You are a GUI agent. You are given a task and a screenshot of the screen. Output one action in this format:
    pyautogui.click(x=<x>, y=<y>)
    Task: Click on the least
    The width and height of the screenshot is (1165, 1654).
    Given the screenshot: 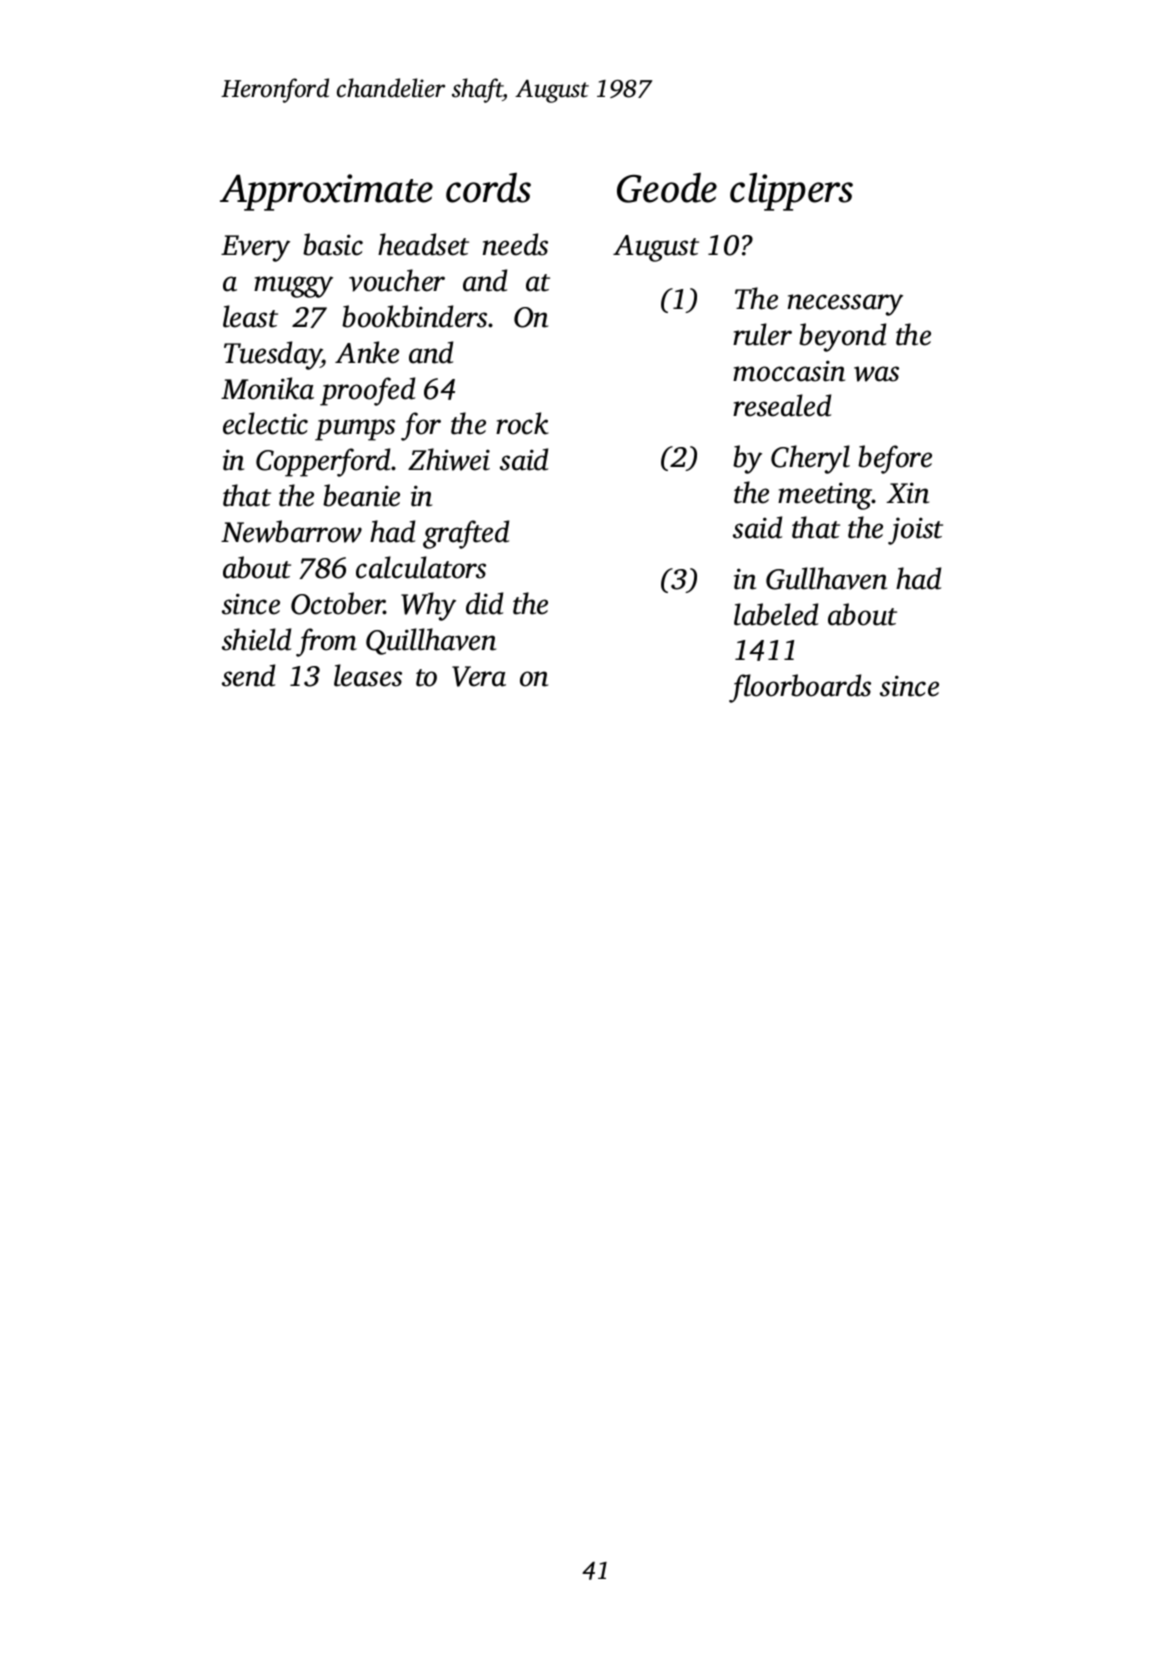 What is the action you would take?
    pyautogui.click(x=250, y=316)
